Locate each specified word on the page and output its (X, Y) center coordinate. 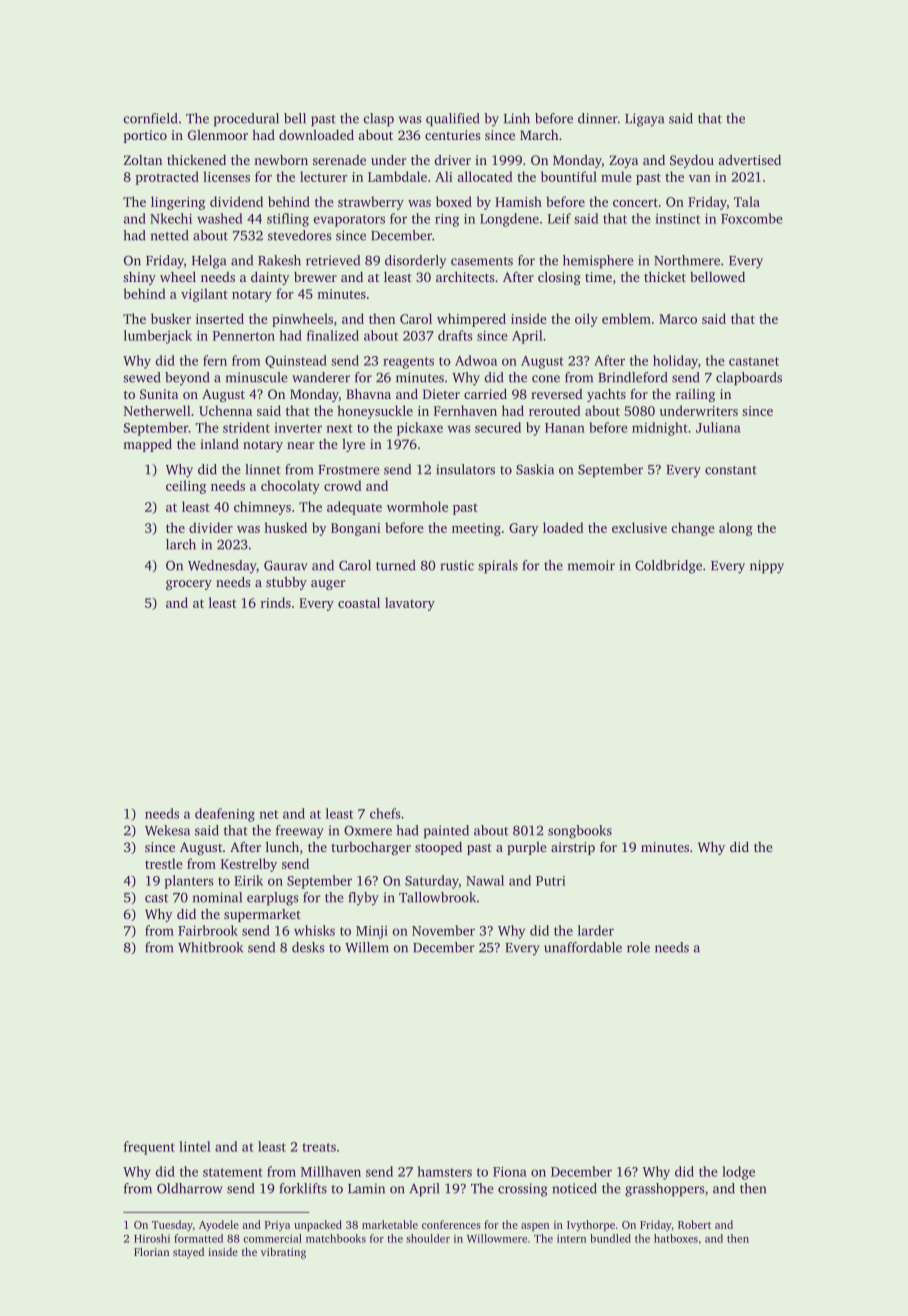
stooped (438, 848)
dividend (236, 201)
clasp (379, 120)
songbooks (580, 832)
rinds (276, 602)
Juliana (718, 427)
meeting (476, 529)
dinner (598, 118)
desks (308, 947)
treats (319, 1147)
